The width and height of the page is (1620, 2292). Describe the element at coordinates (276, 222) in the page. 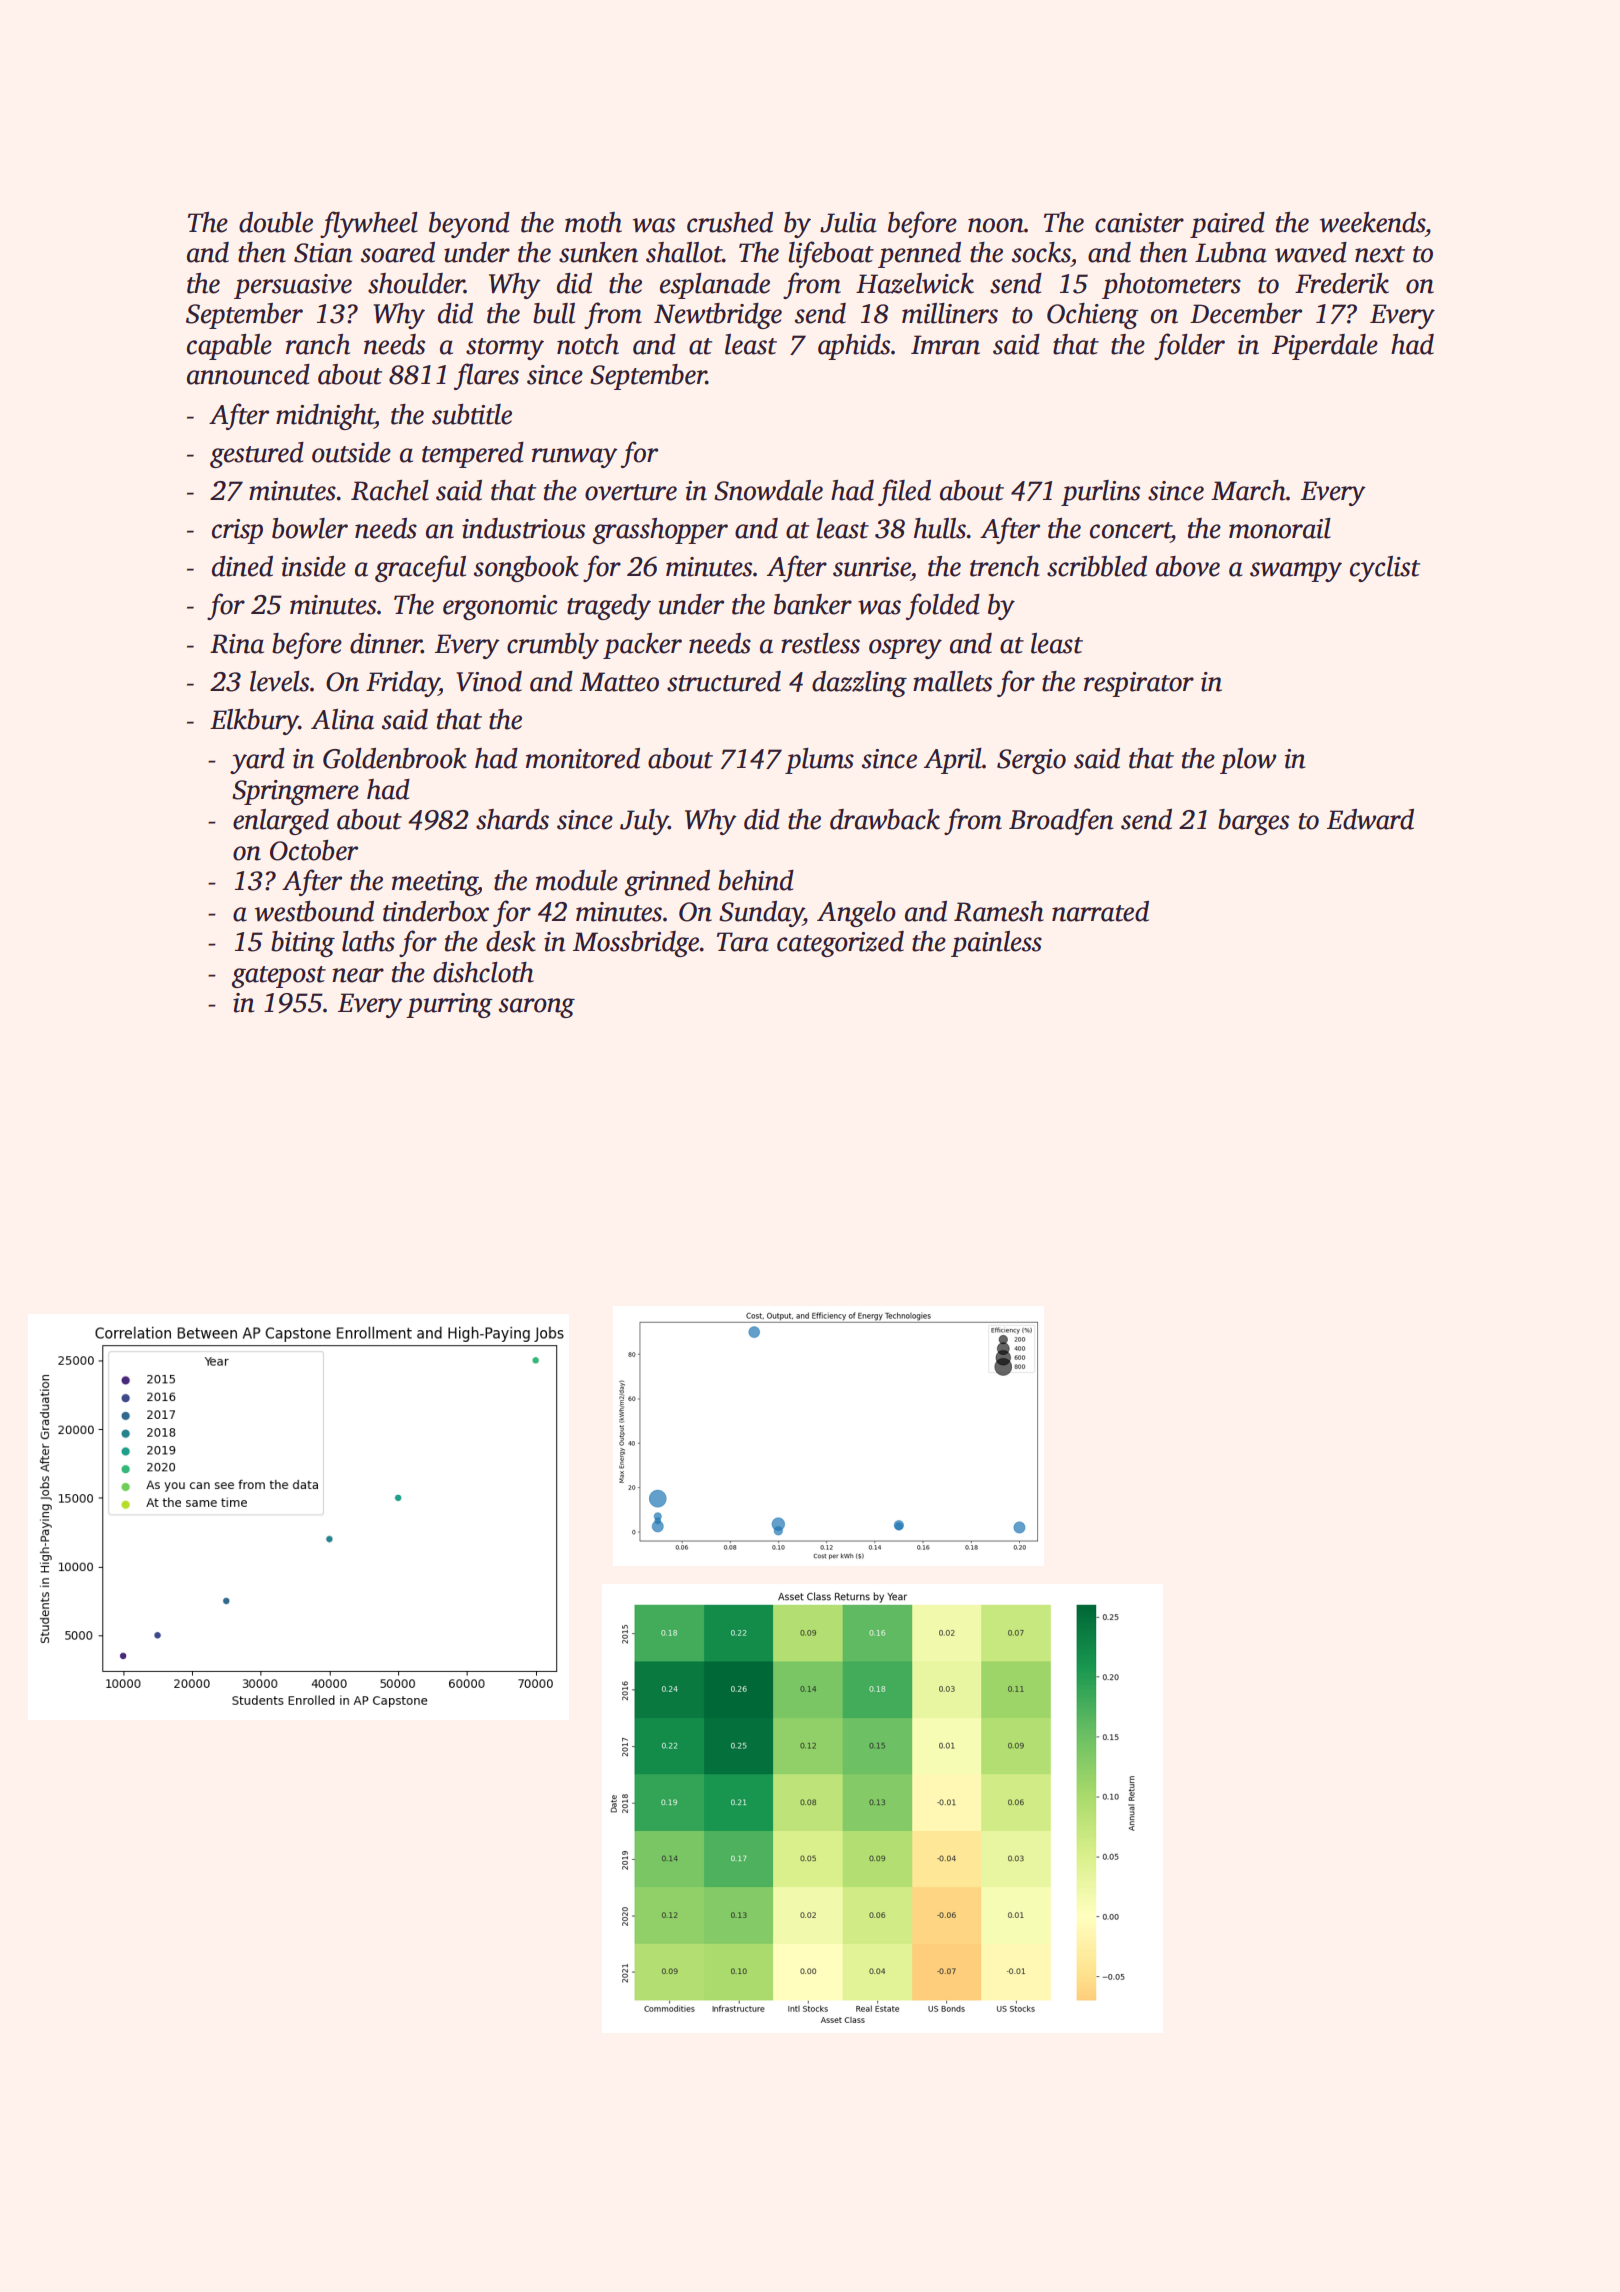

I see `double` at that location.
